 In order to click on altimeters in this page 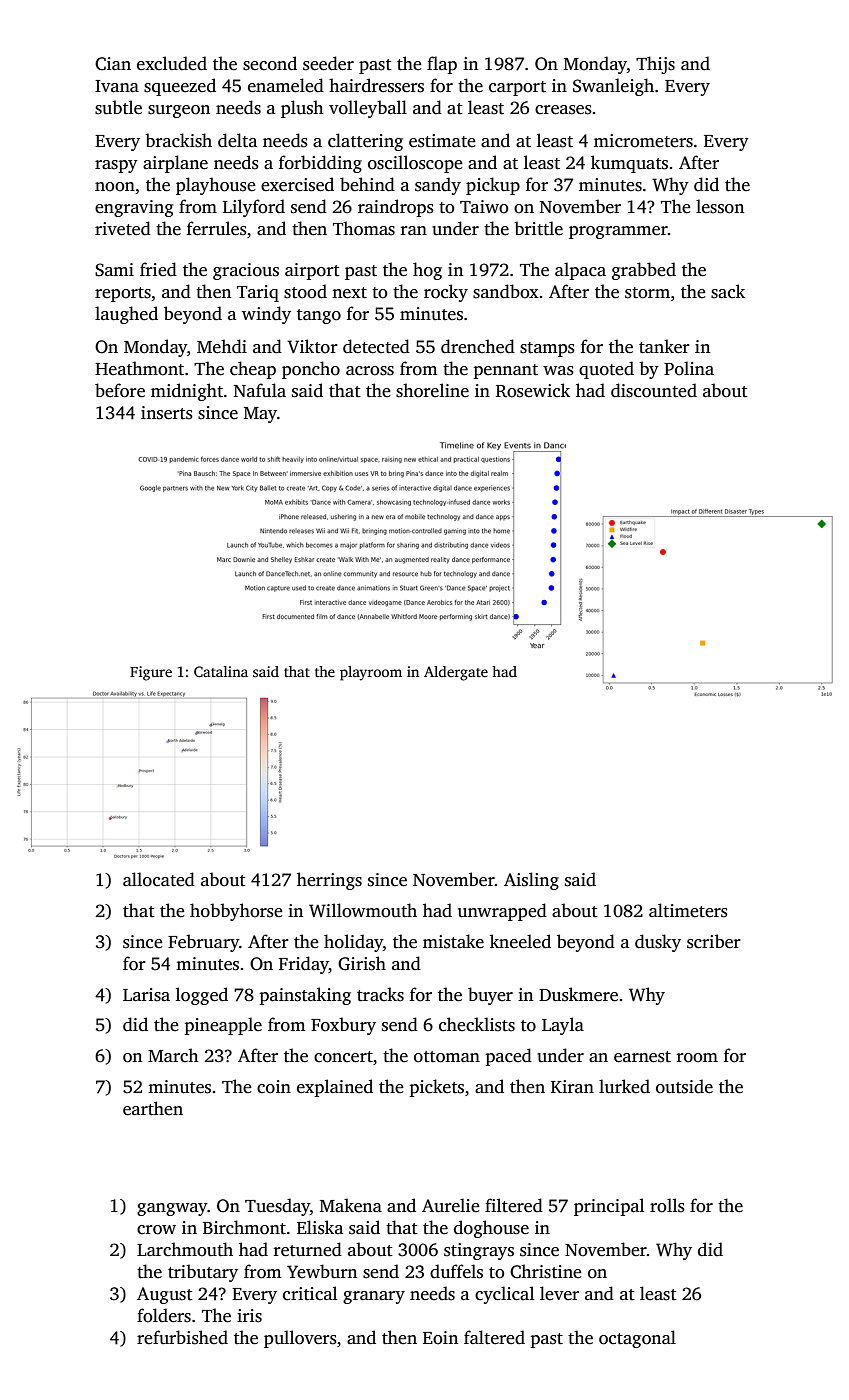, I will do `click(688, 910)`.
